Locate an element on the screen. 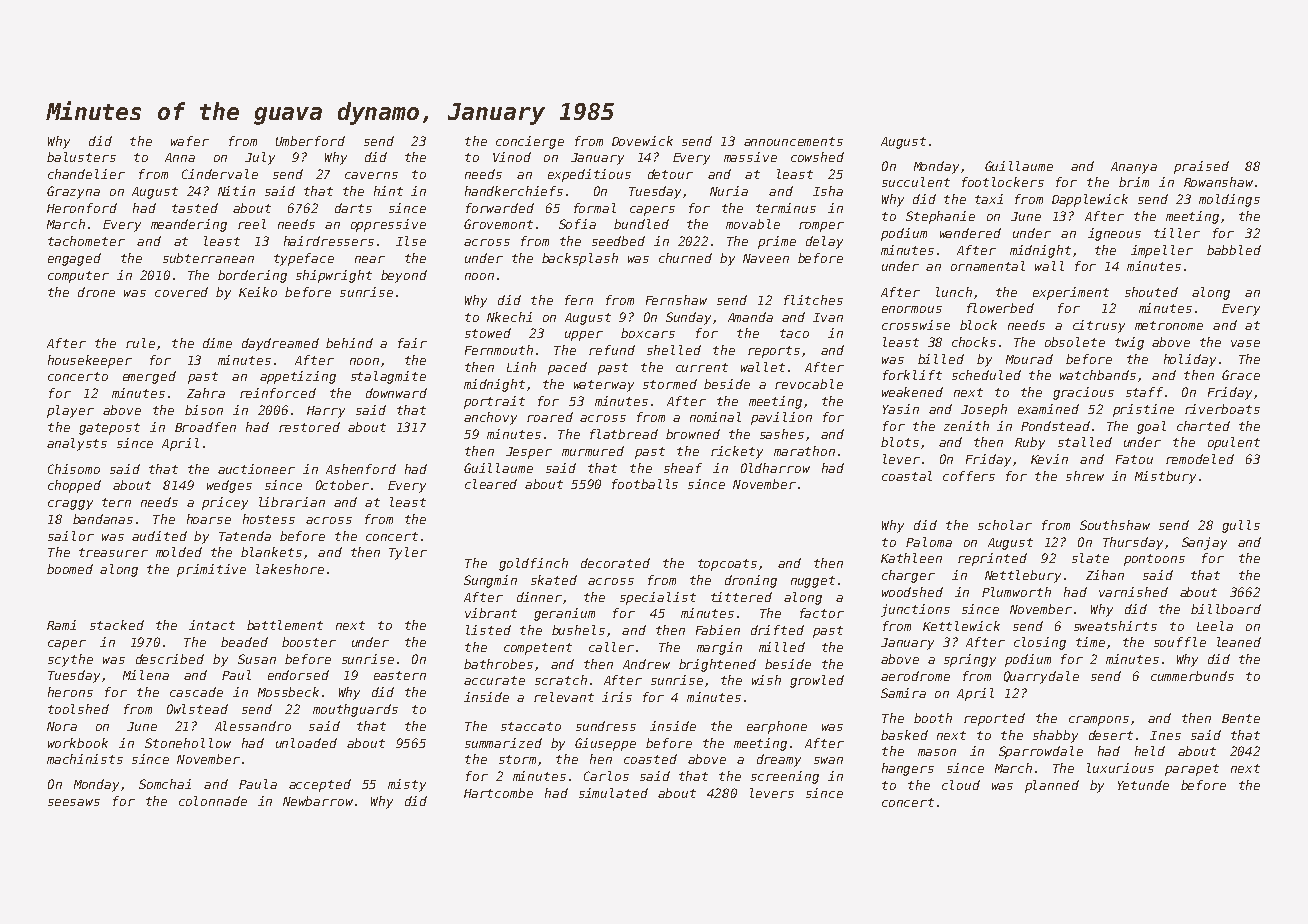 This screenshot has height=924, width=1308. booster is located at coordinates (309, 642).
